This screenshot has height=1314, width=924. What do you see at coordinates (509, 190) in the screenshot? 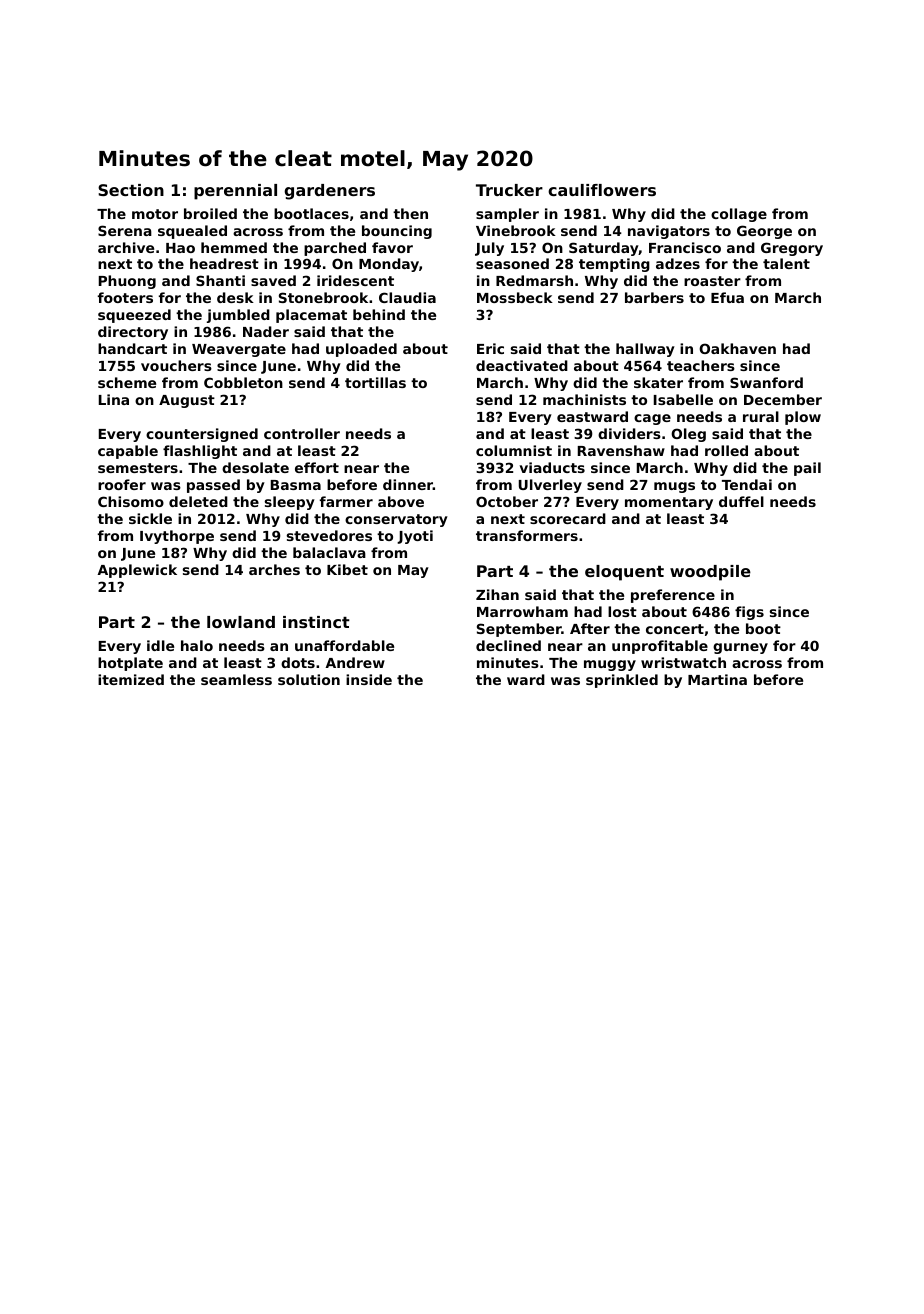
I see `Trucker` at bounding box center [509, 190].
